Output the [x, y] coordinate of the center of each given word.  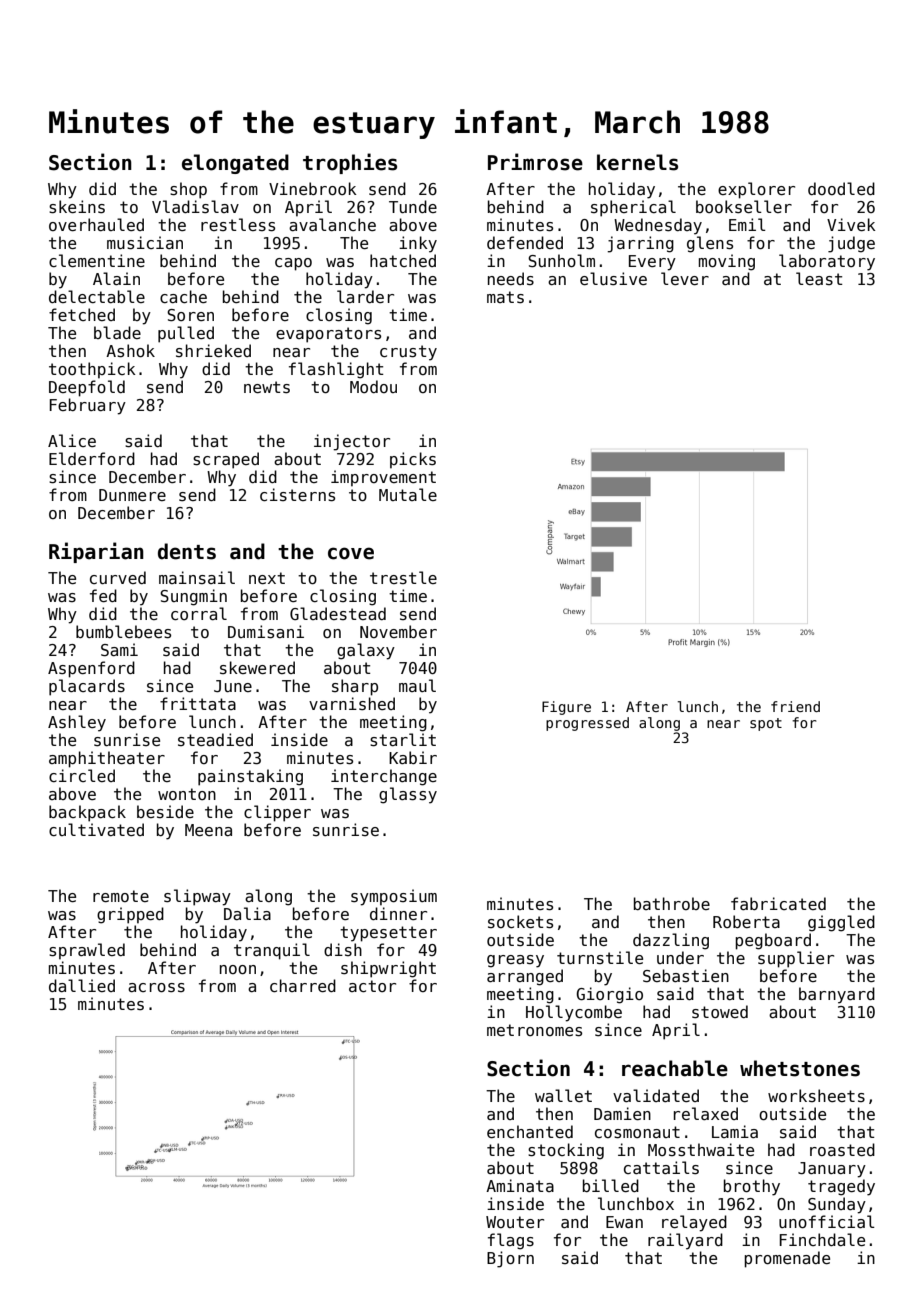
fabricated [778, 903]
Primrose [535, 162]
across [156, 988]
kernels [637, 162]
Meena [208, 830]
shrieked [213, 350]
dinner [398, 913]
